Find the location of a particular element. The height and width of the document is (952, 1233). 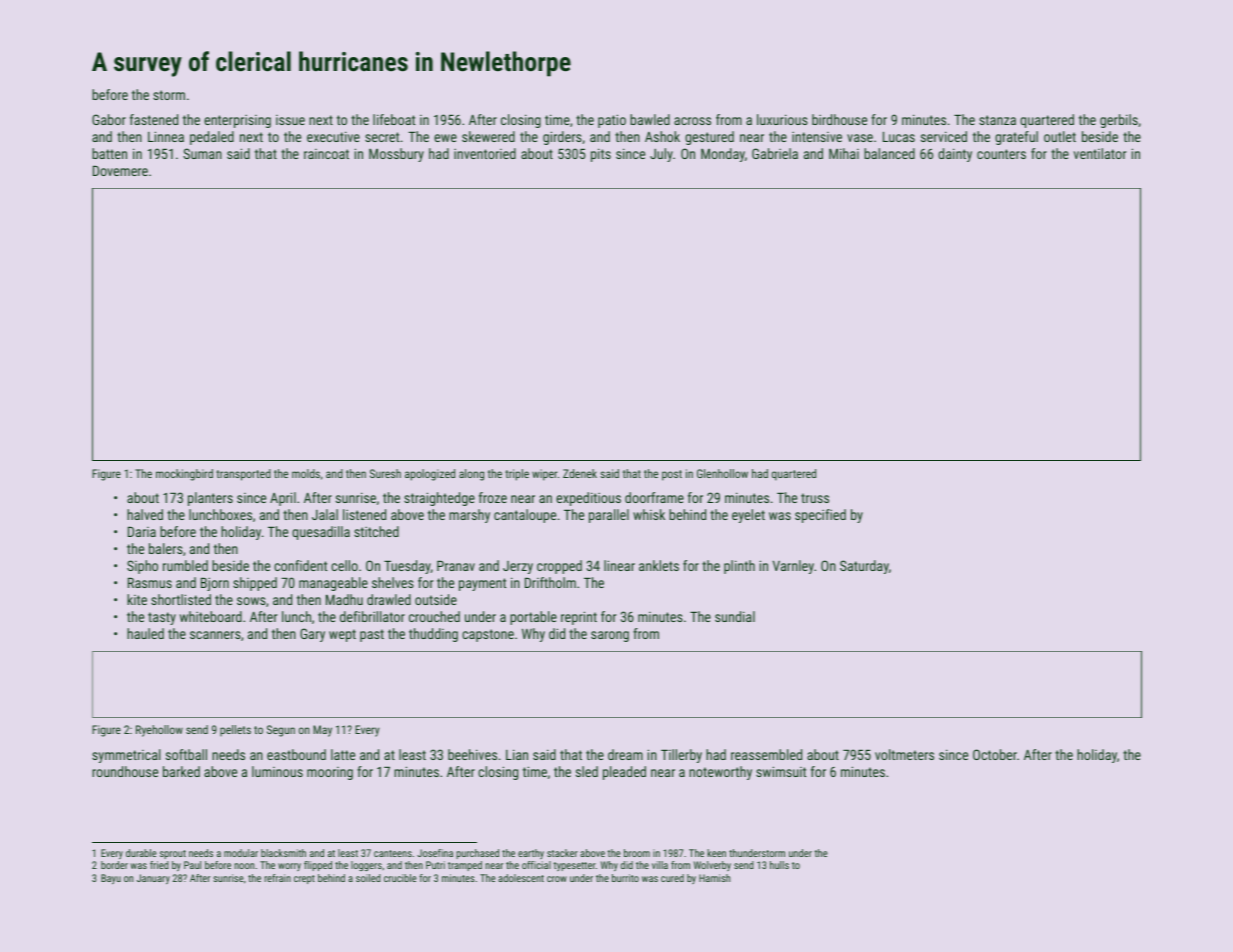

durable is located at coordinates (141, 853).
